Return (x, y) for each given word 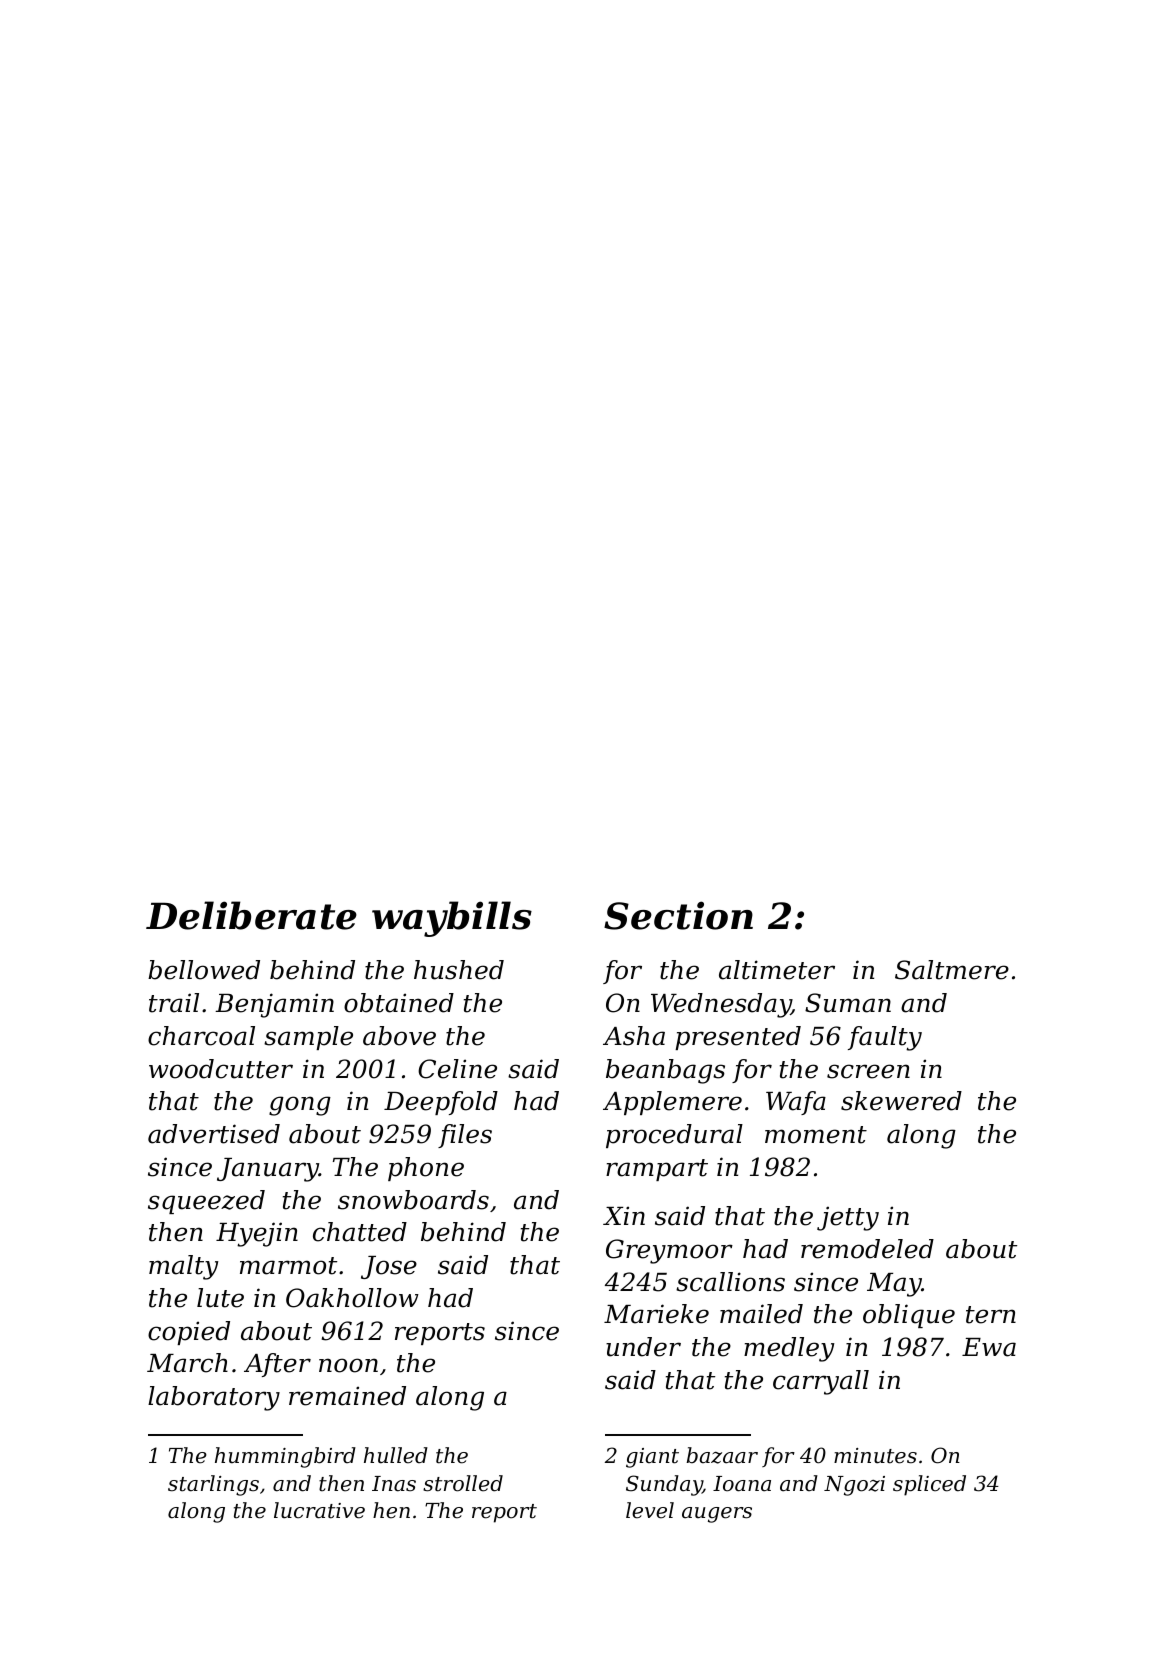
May (894, 1285)
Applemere (672, 1103)
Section (678, 915)
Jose (389, 1267)
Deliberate (251, 915)
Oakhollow (352, 1298)
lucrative (319, 1510)
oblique (909, 1316)
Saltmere (952, 970)
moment (816, 1135)
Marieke (656, 1314)
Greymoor (669, 1251)
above (399, 1036)
